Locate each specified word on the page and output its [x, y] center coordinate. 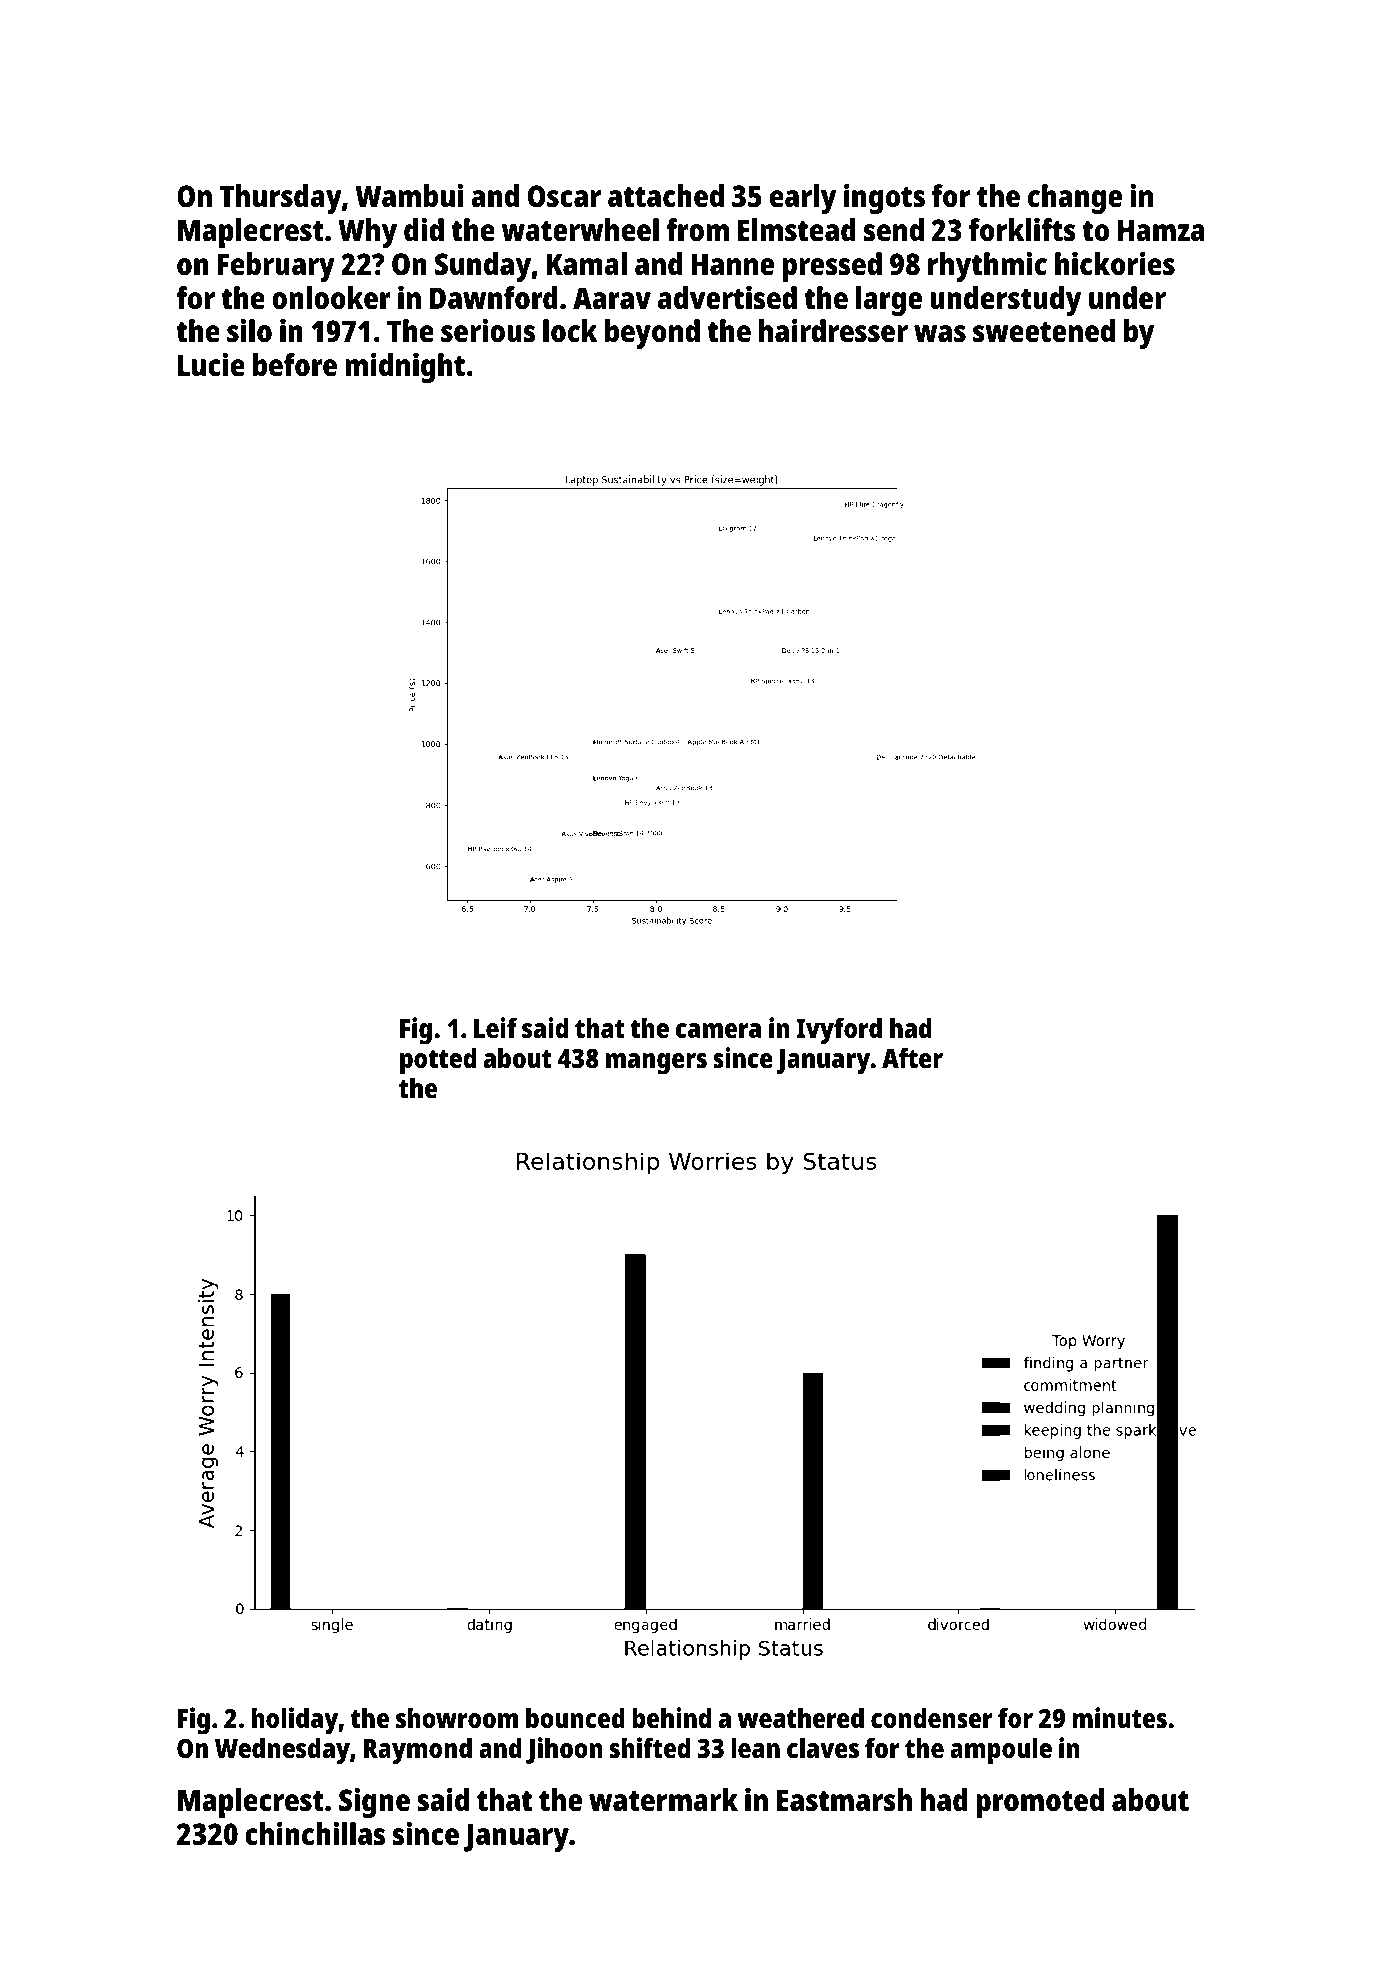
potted [438, 1061]
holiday [295, 1721]
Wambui [409, 196]
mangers [656, 1064]
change [1075, 199]
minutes [1119, 1718]
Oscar [564, 196]
